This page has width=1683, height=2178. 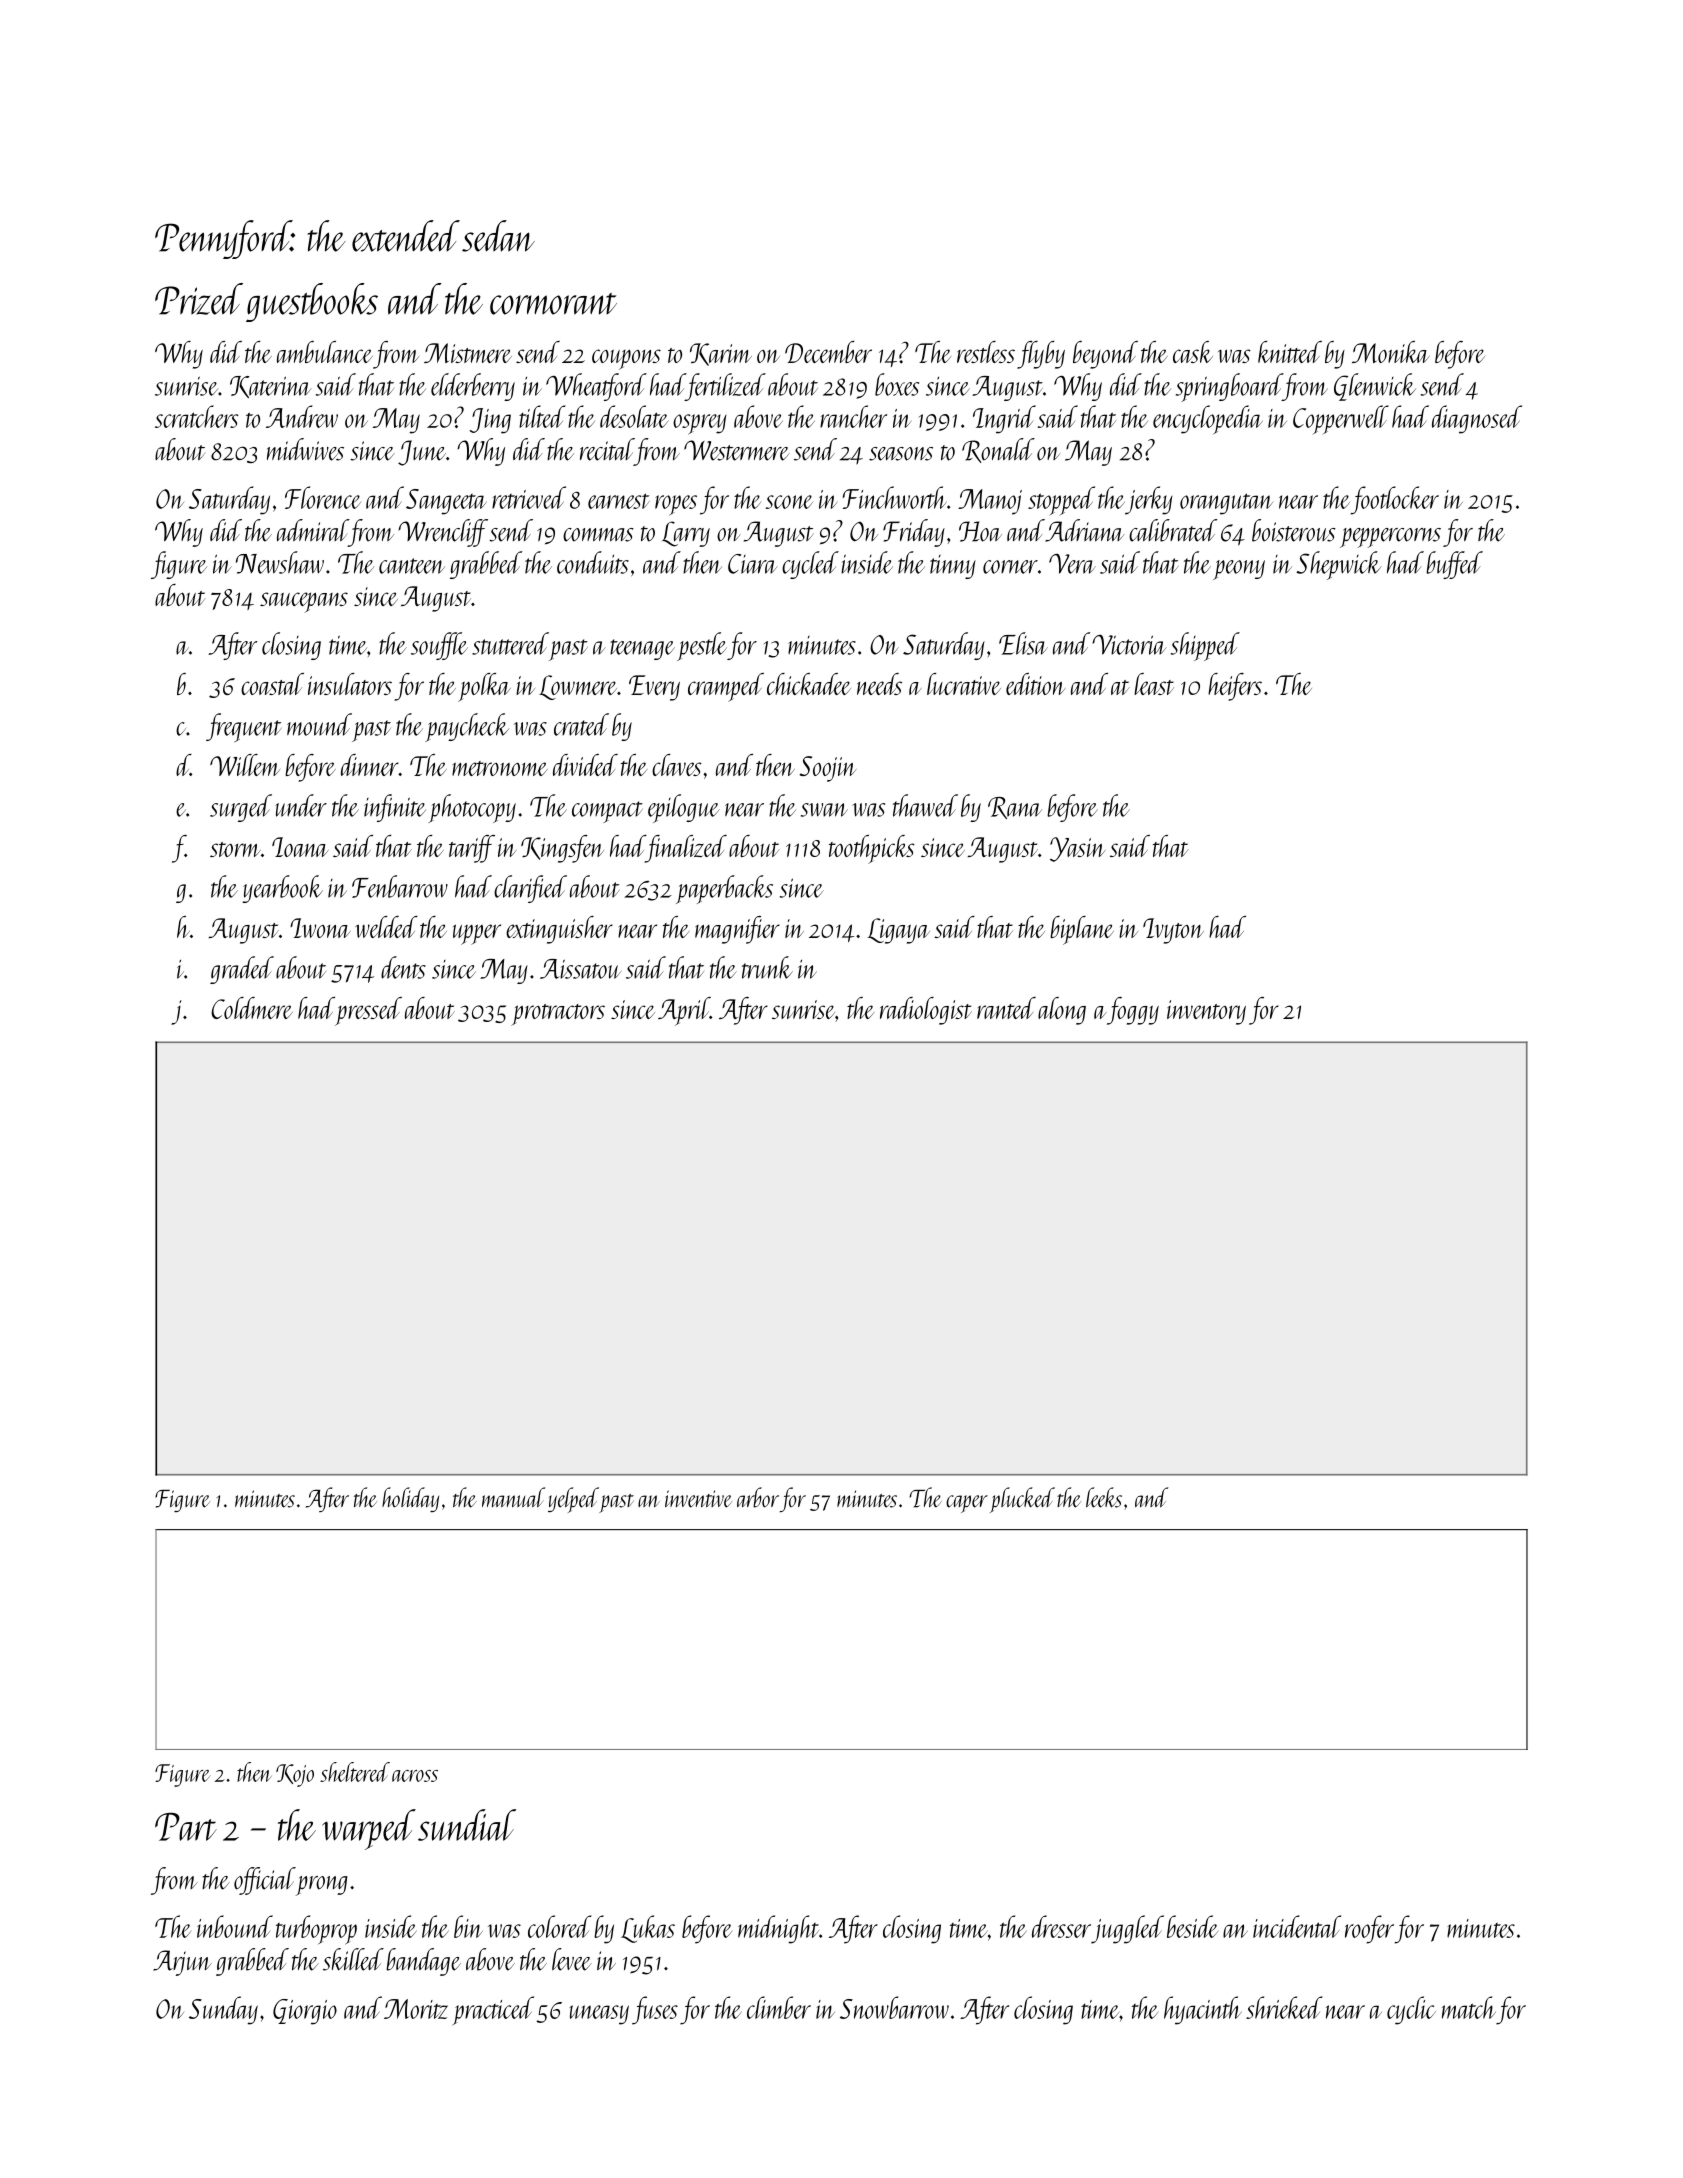 I want to click on Ivyton, so click(x=1173, y=931).
